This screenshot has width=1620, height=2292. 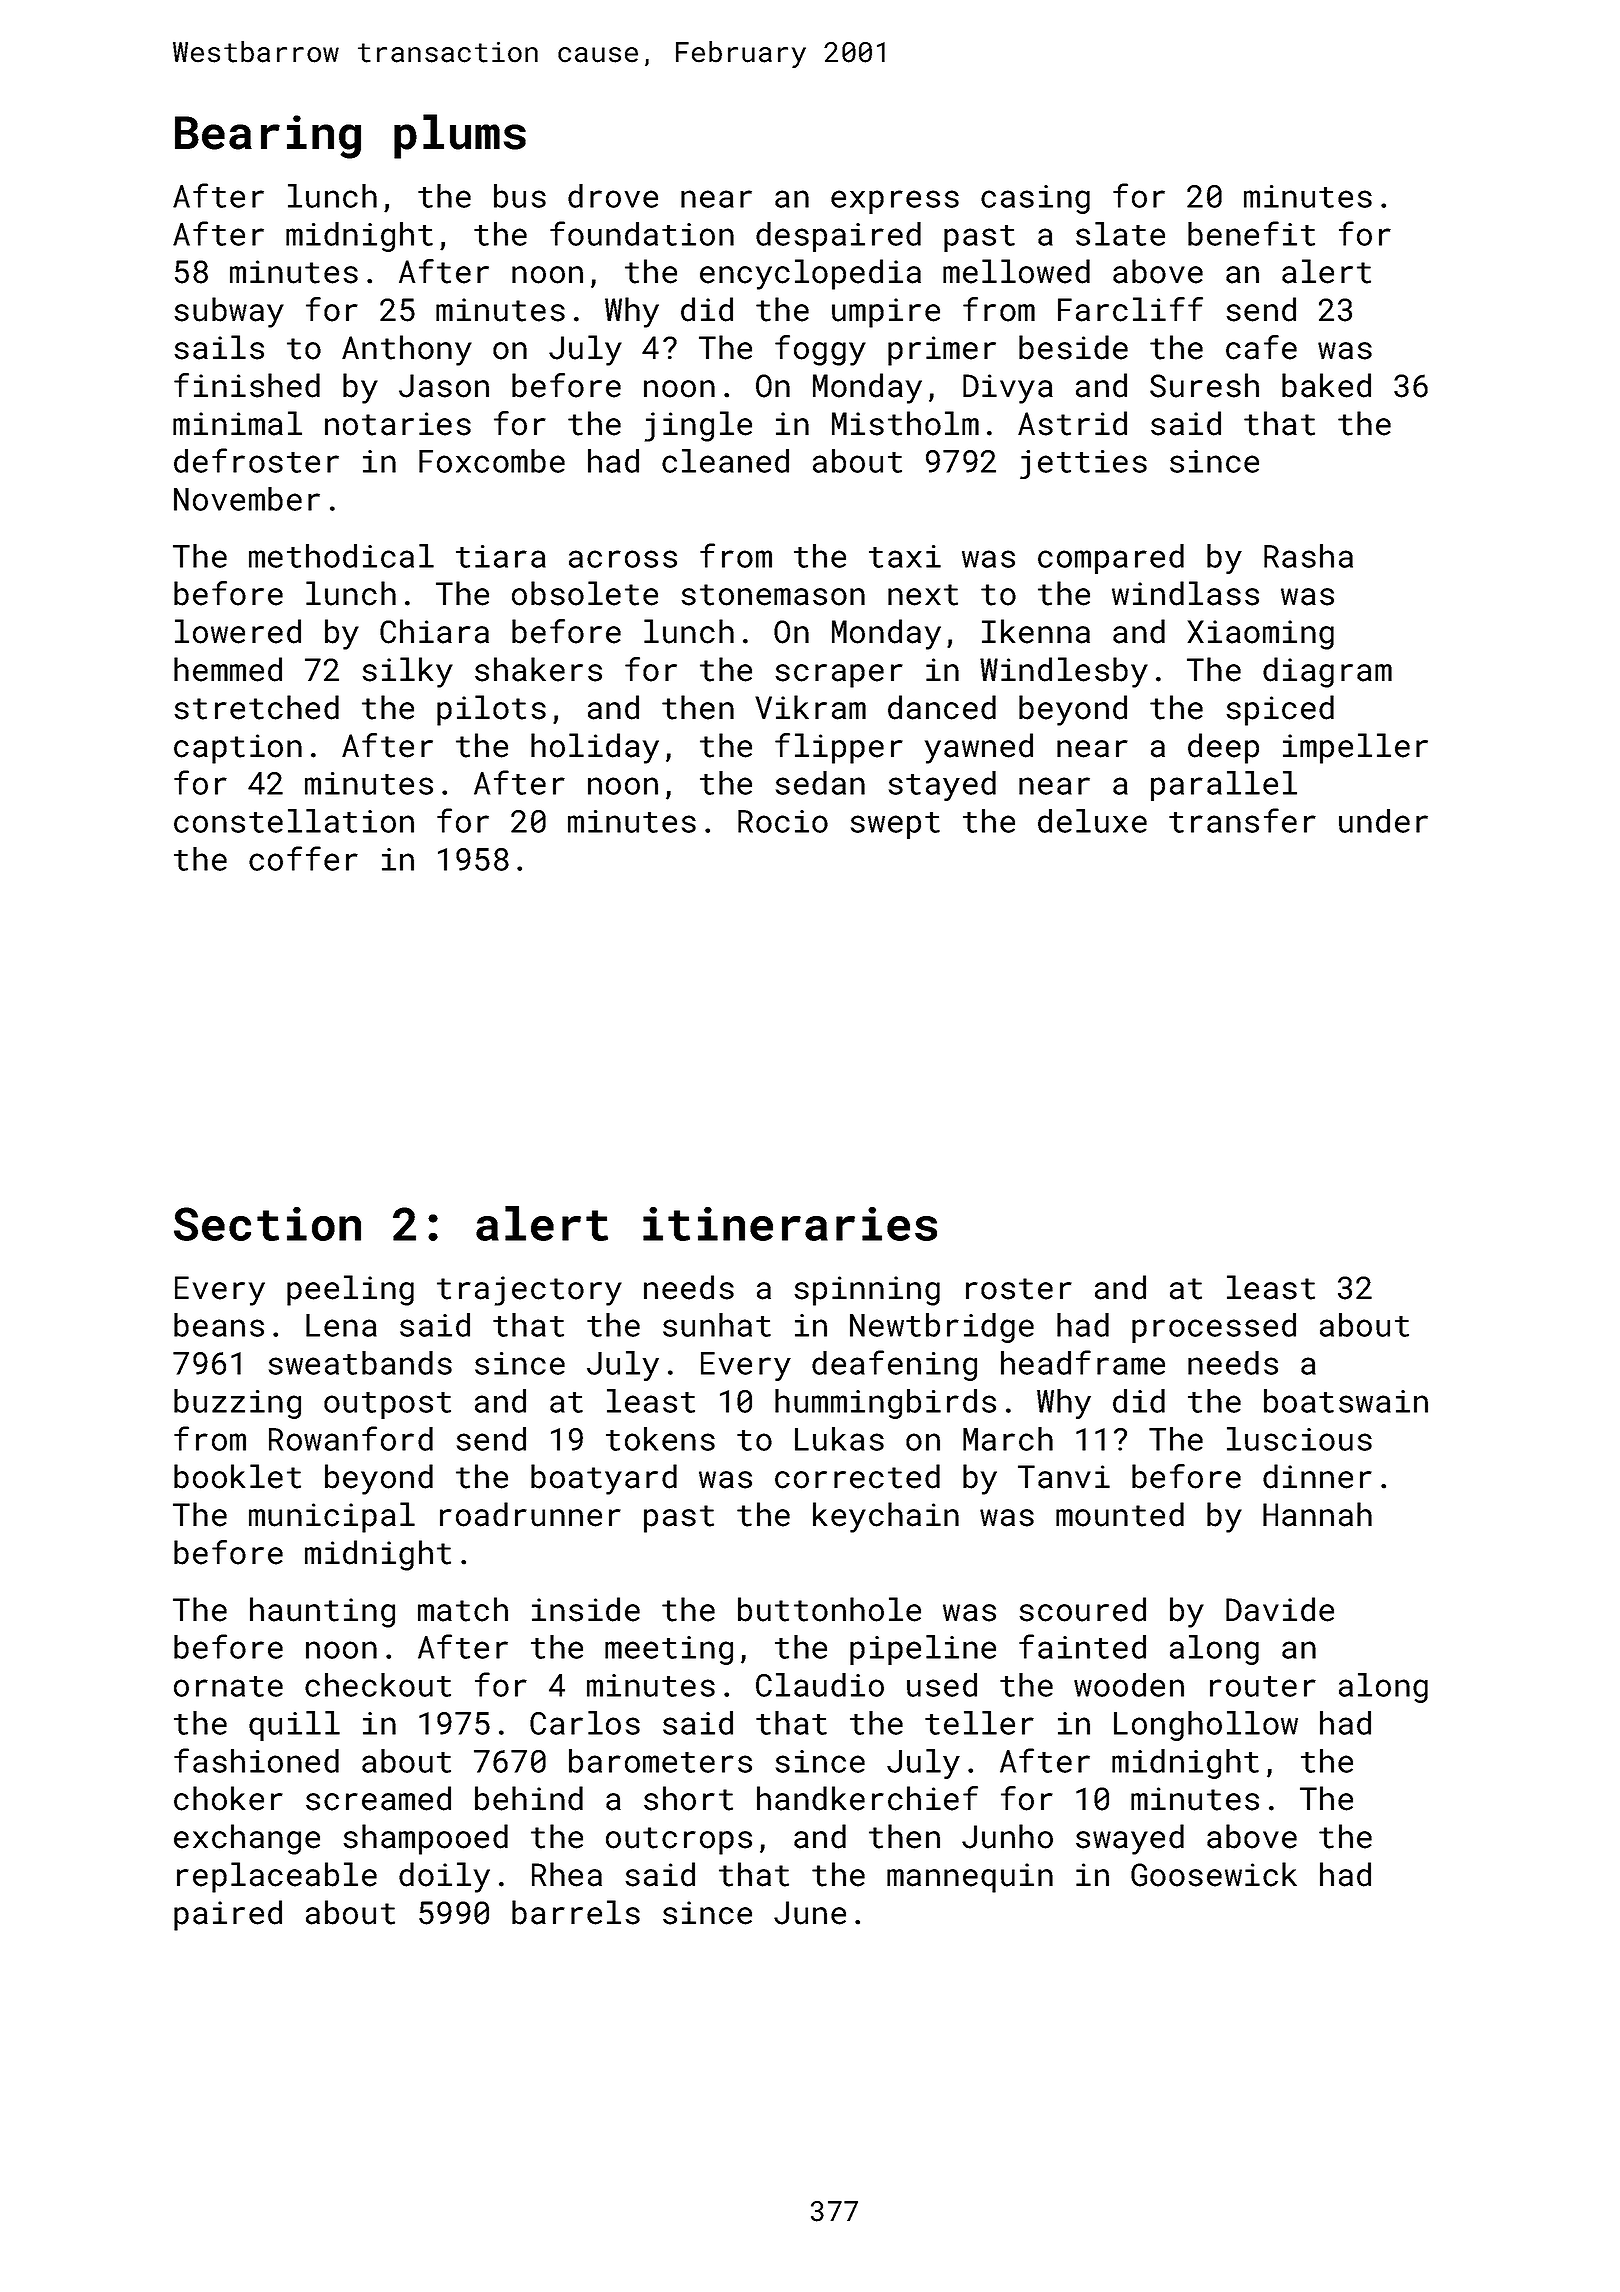 What do you see at coordinates (790, 1224) in the screenshot?
I see `itineraries` at bounding box center [790, 1224].
